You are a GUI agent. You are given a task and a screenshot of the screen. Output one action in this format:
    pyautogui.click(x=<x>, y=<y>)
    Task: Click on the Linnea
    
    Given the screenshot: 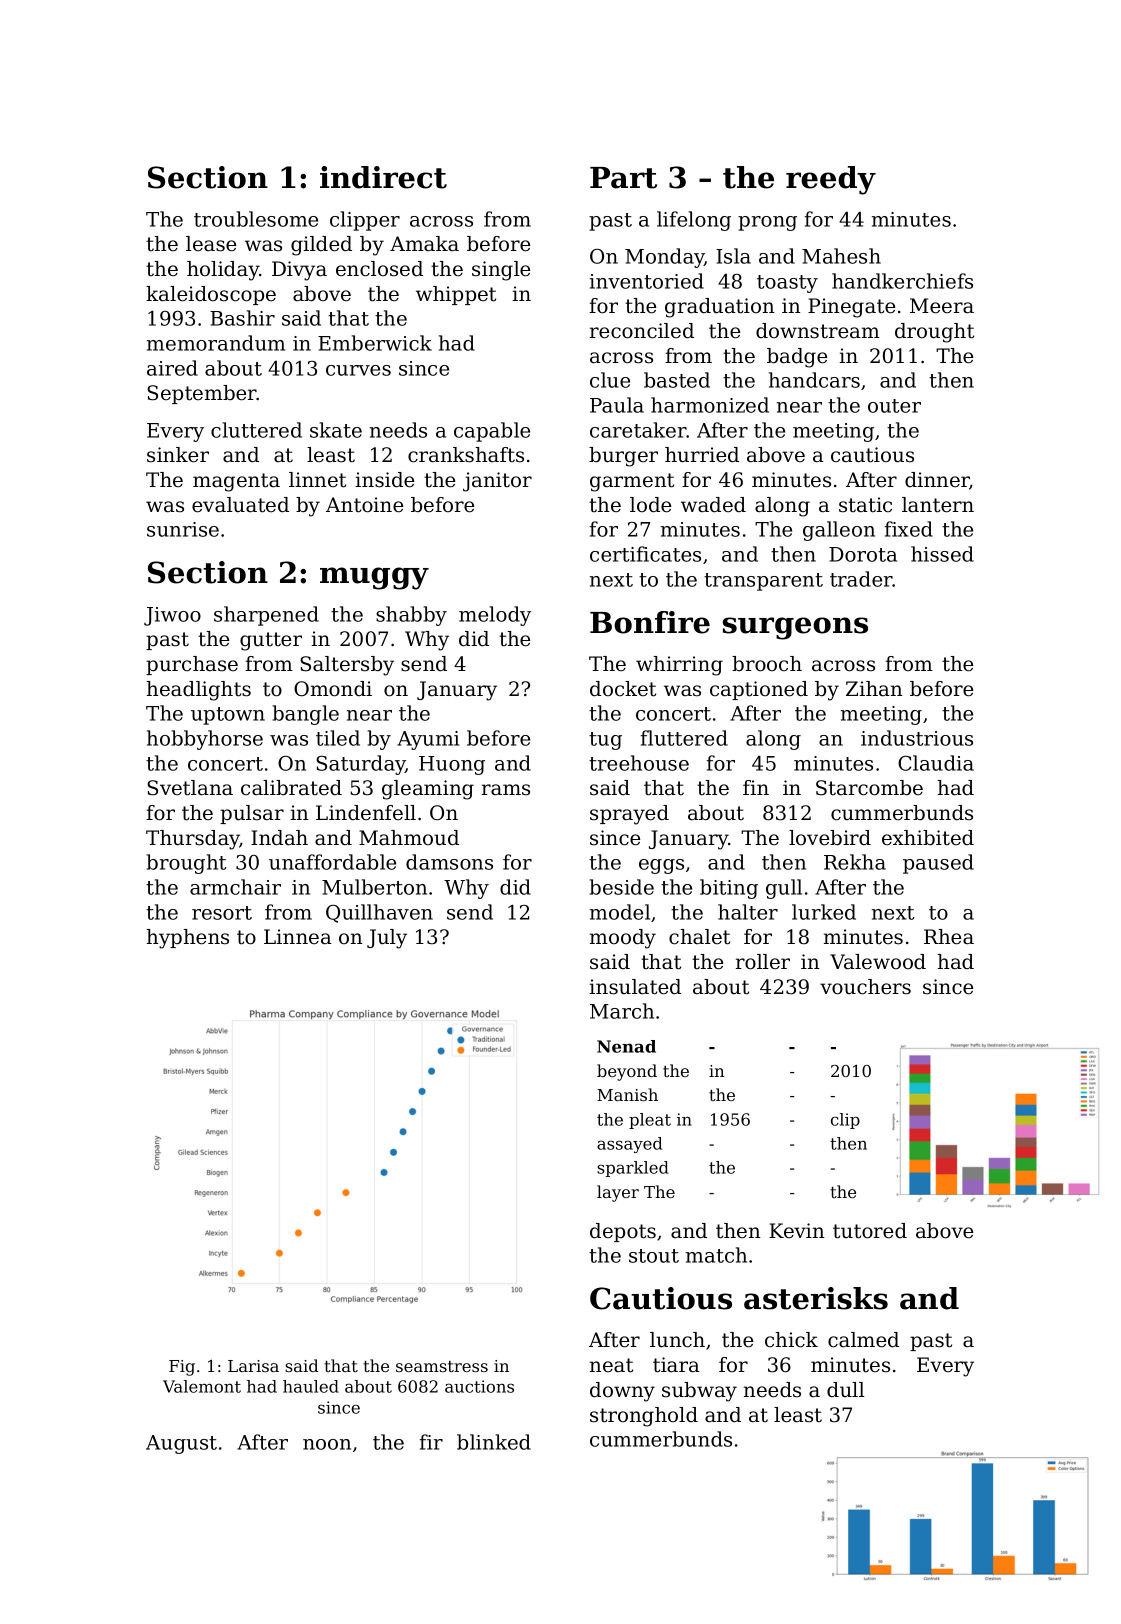 What is the action you would take?
    pyautogui.click(x=298, y=937)
